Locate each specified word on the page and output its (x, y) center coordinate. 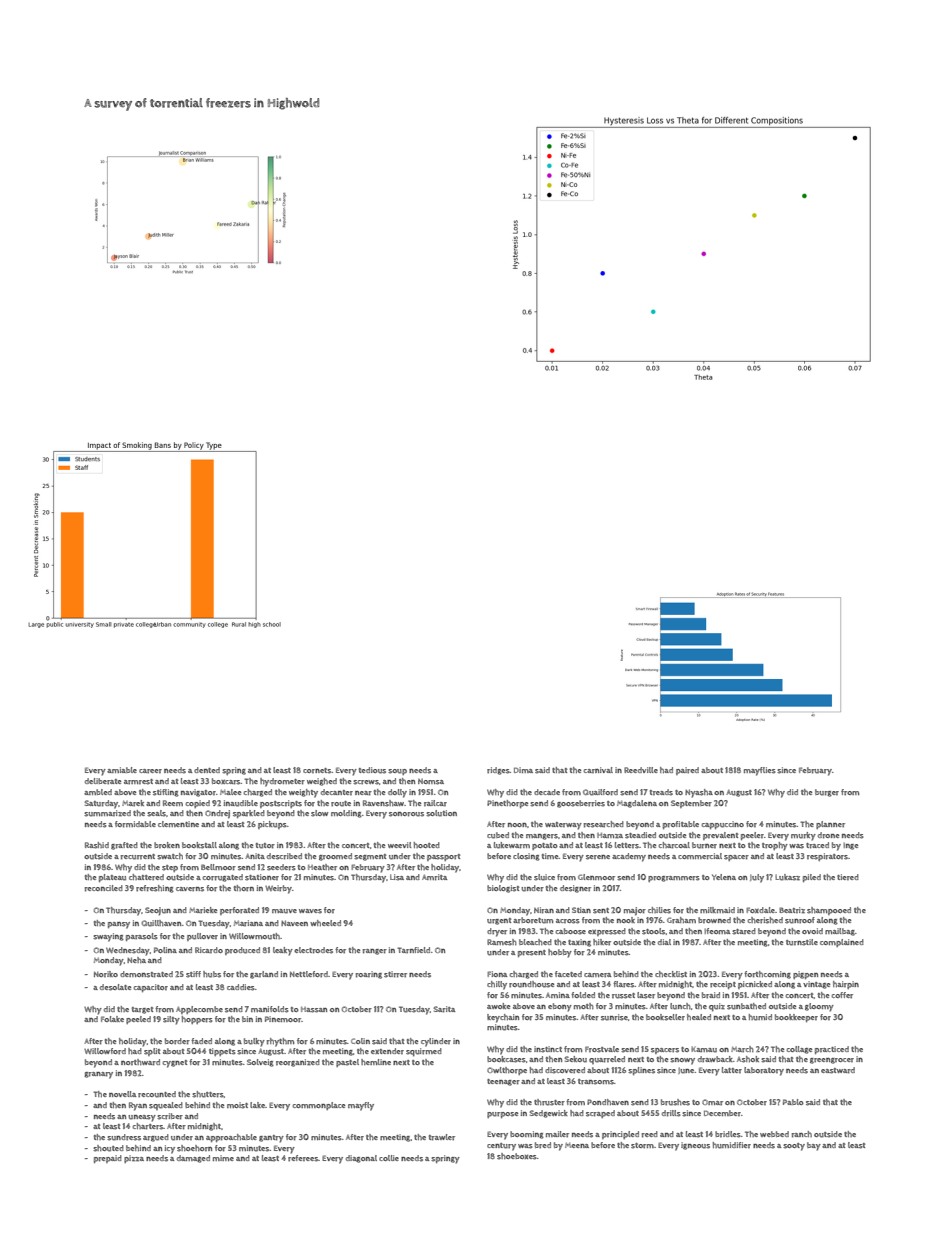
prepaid (108, 1159)
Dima (523, 770)
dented (207, 770)
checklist (671, 974)
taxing (579, 943)
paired (687, 771)
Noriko (106, 974)
